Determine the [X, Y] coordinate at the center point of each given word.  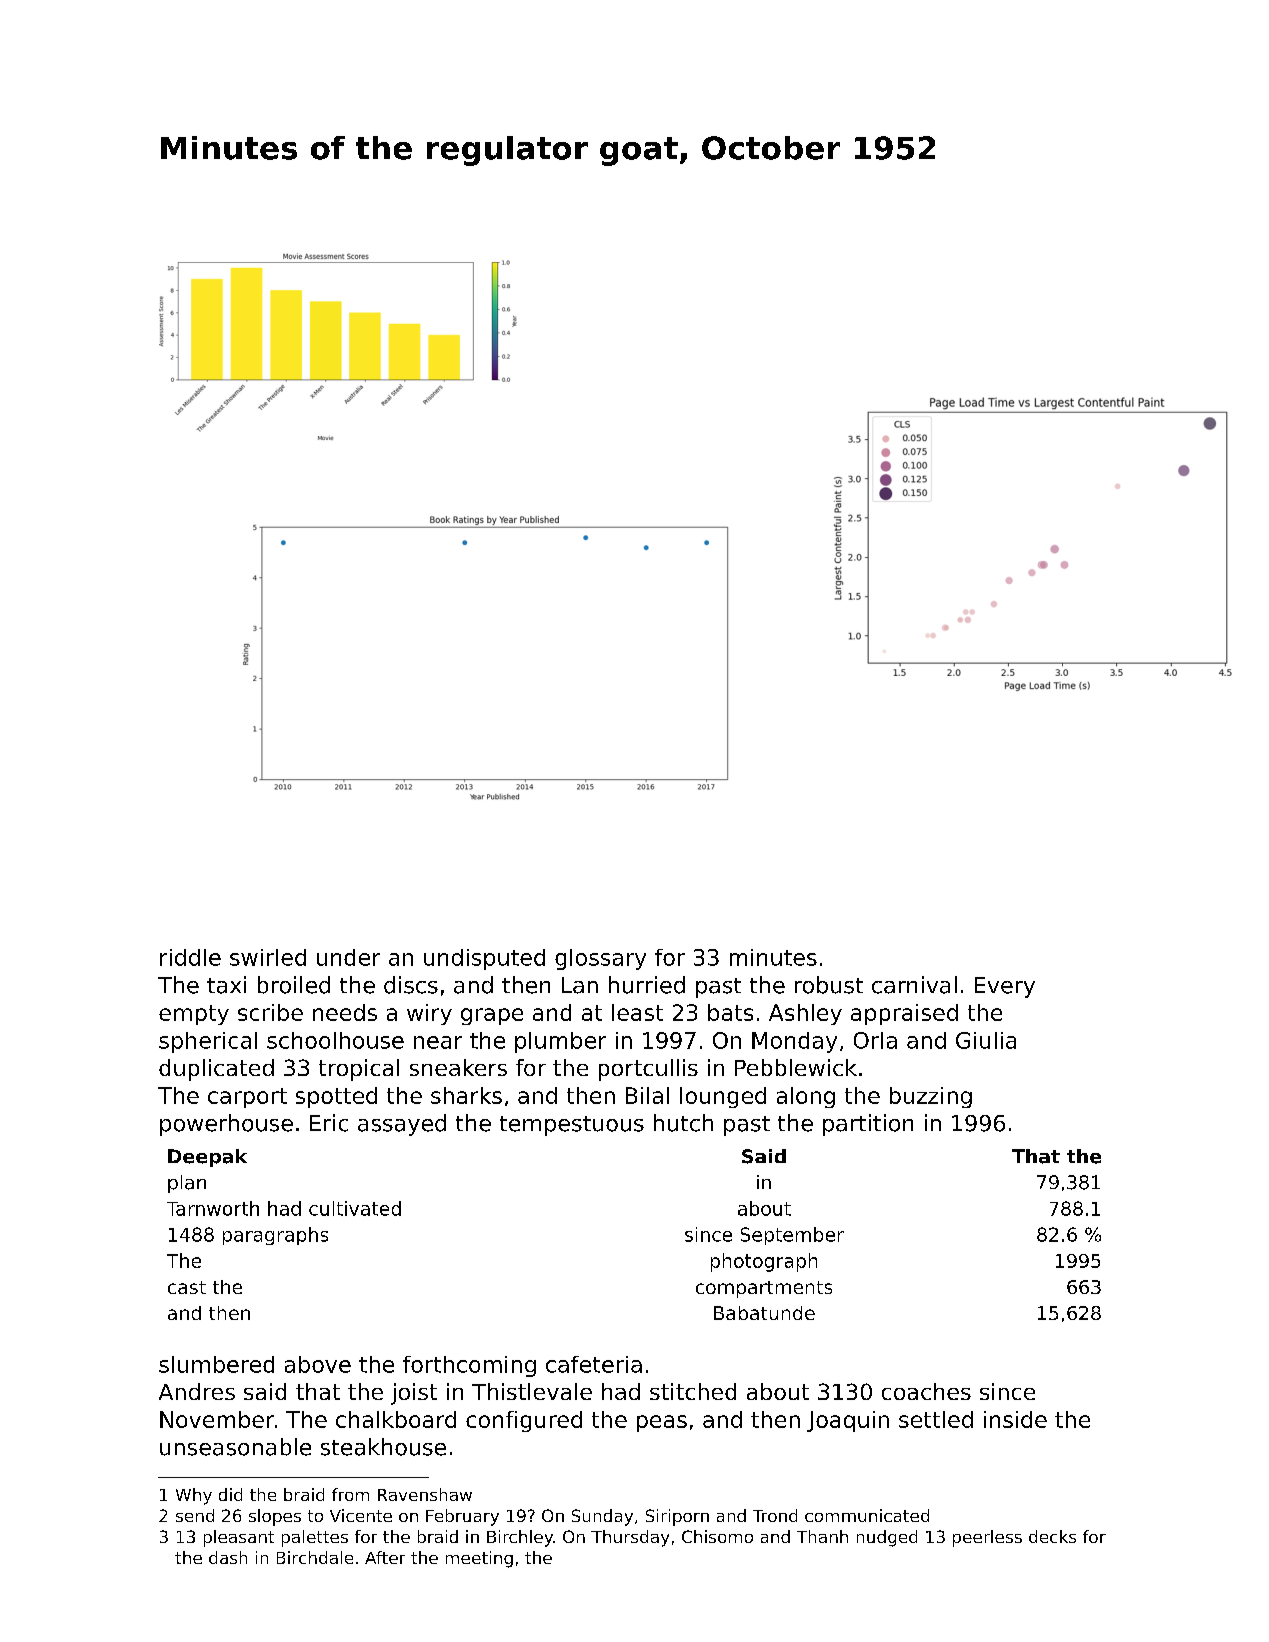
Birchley [520, 1538]
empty [194, 1015]
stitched [693, 1391]
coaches [926, 1391]
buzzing [931, 1097]
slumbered [216, 1364]
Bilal [647, 1095]
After [385, 1557]
